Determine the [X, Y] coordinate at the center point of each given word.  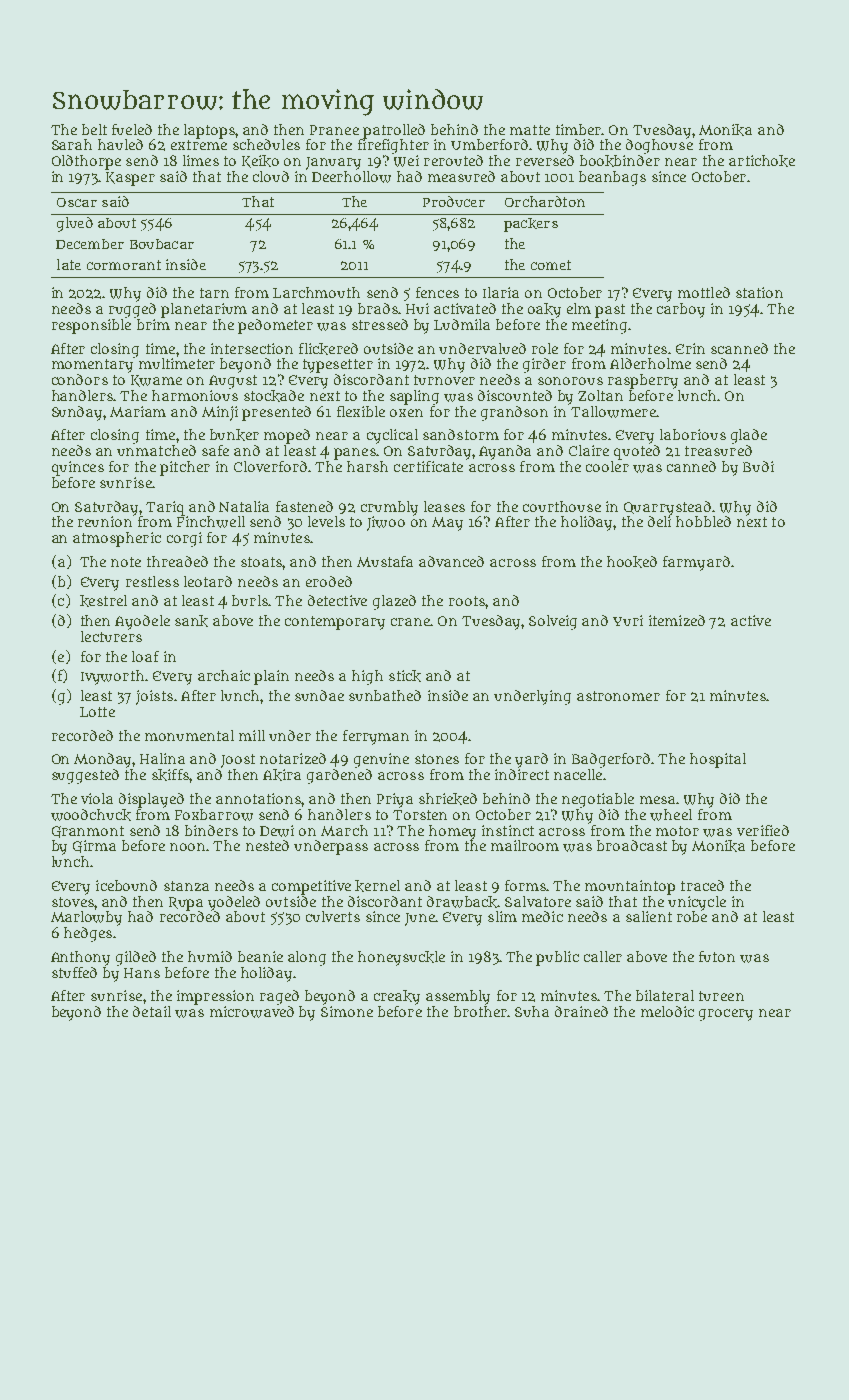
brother [481, 1011]
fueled [132, 129]
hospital [718, 760]
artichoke [762, 161]
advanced [451, 561]
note [126, 562]
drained [581, 1011]
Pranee [334, 130]
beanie [260, 956]
